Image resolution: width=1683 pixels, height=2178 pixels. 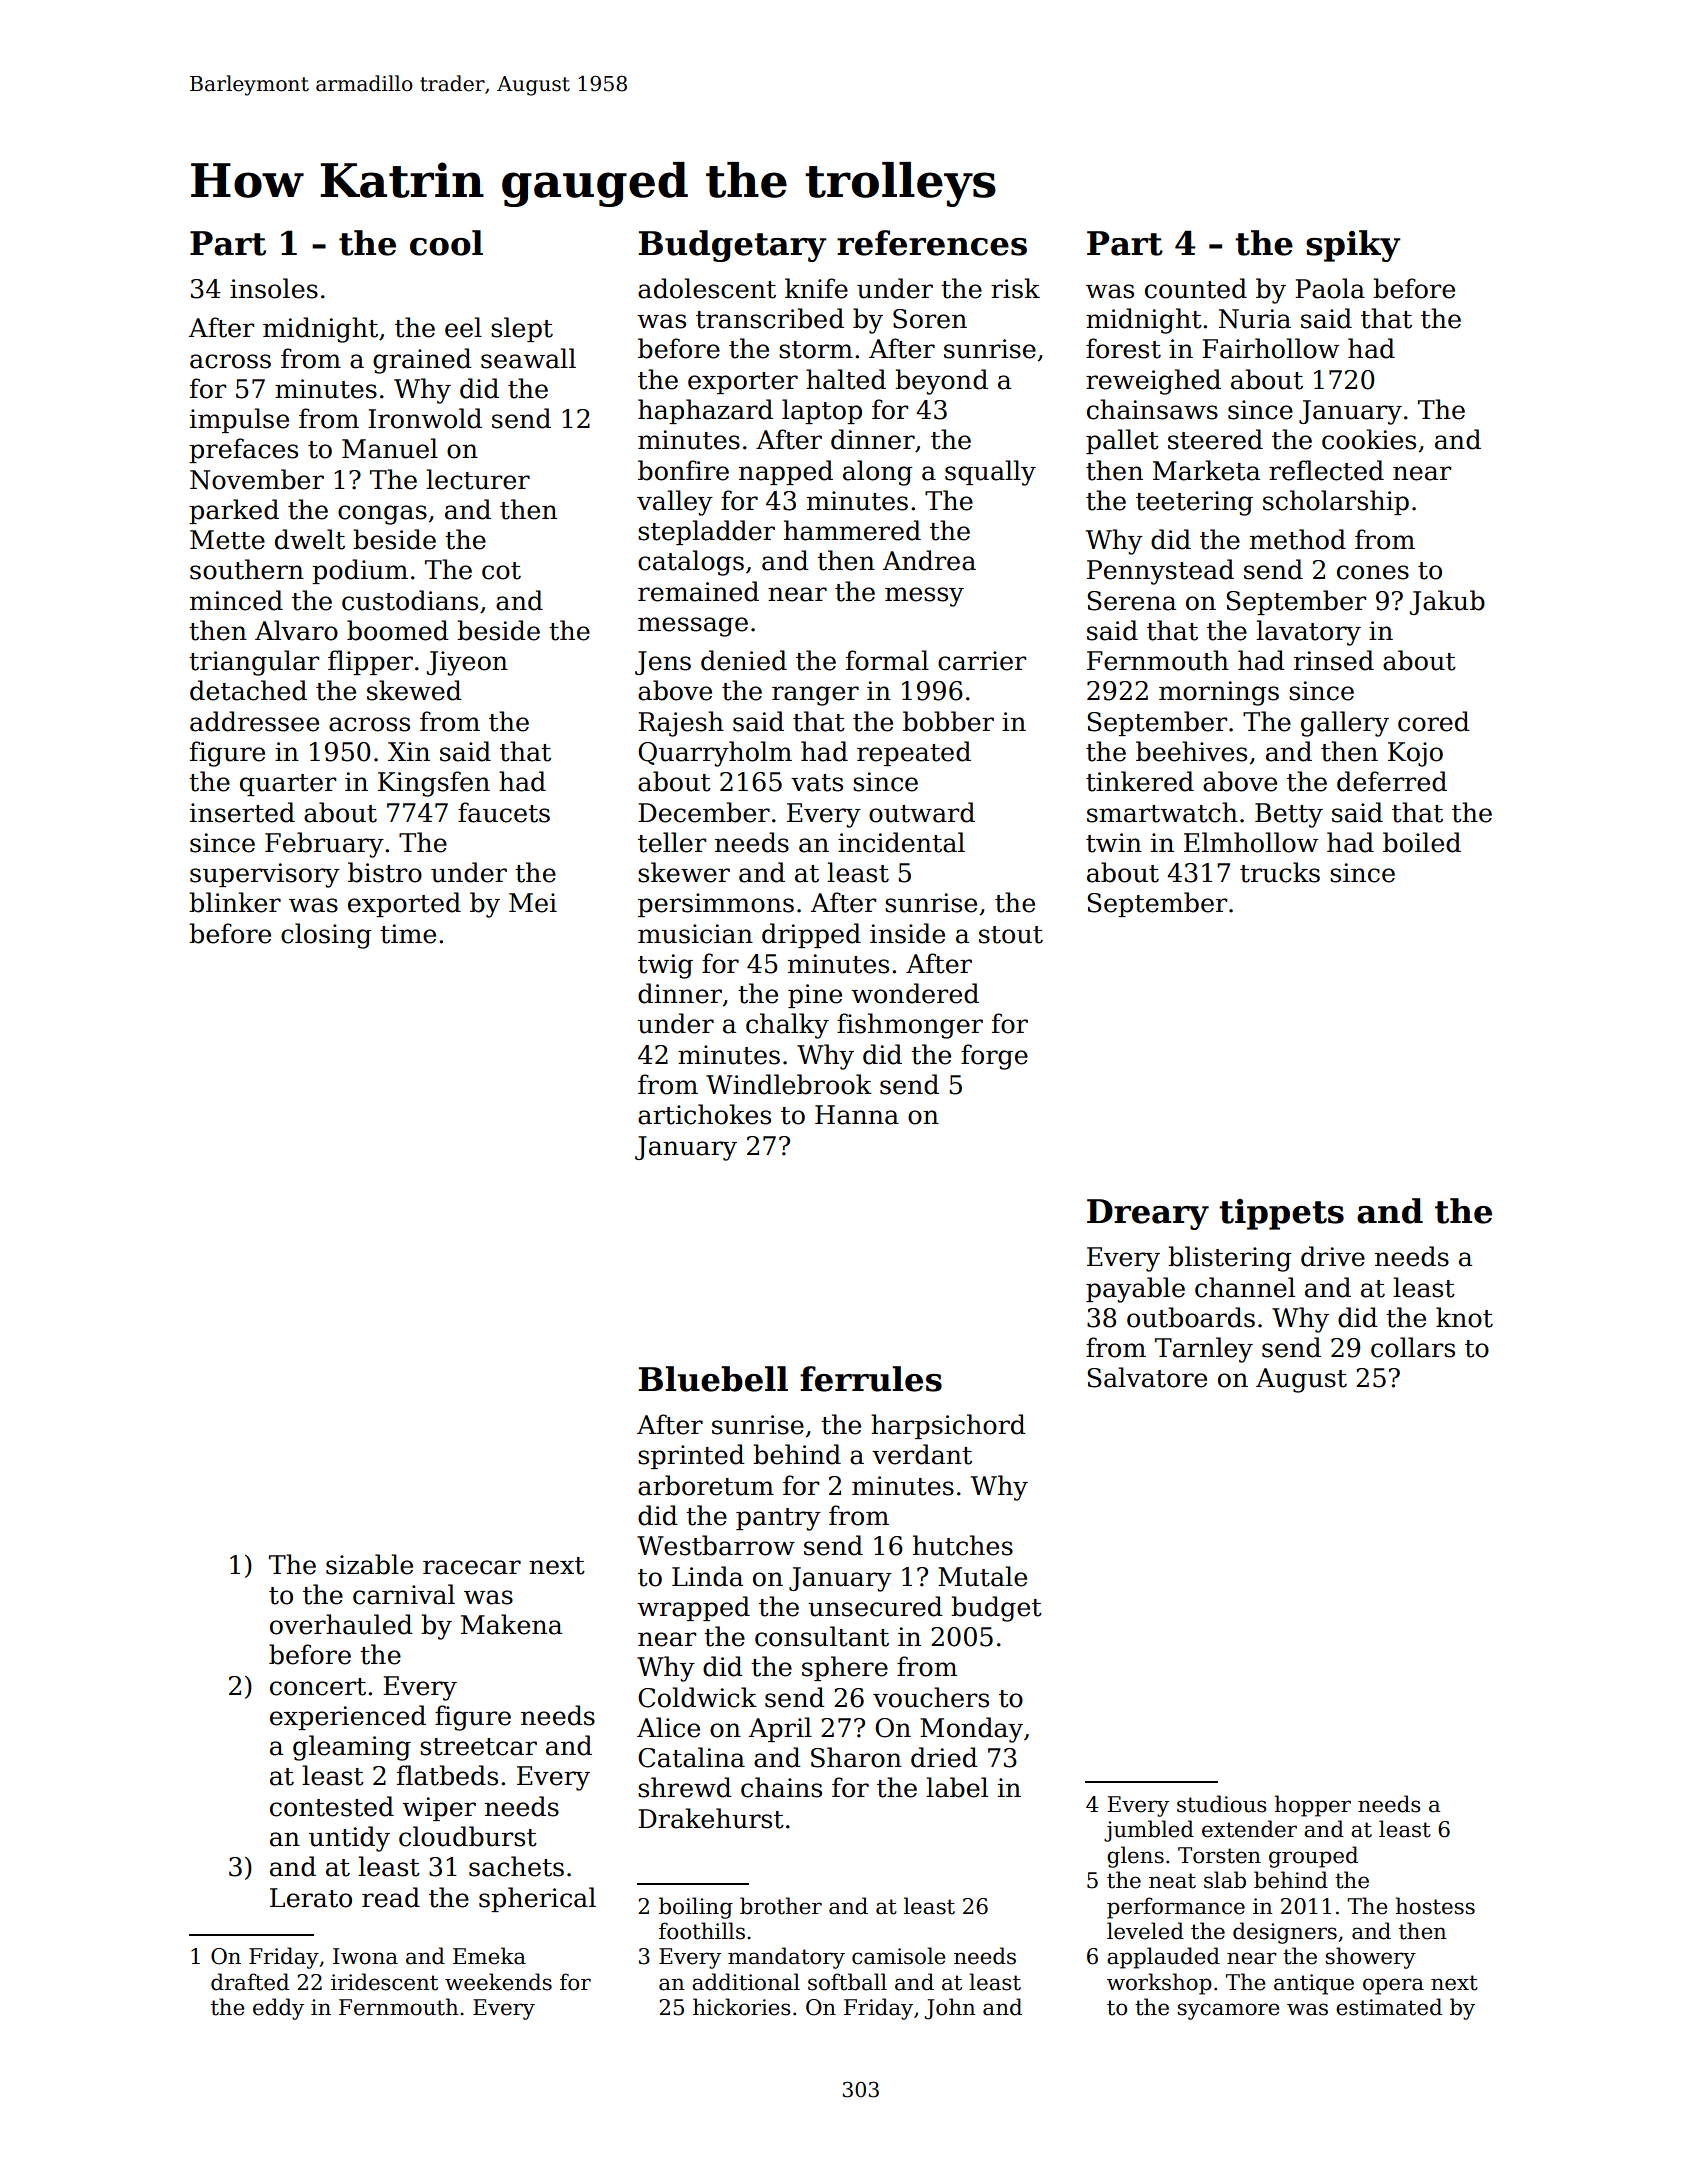 What do you see at coordinates (1135, 1290) in the image?
I see `payable` at bounding box center [1135, 1290].
